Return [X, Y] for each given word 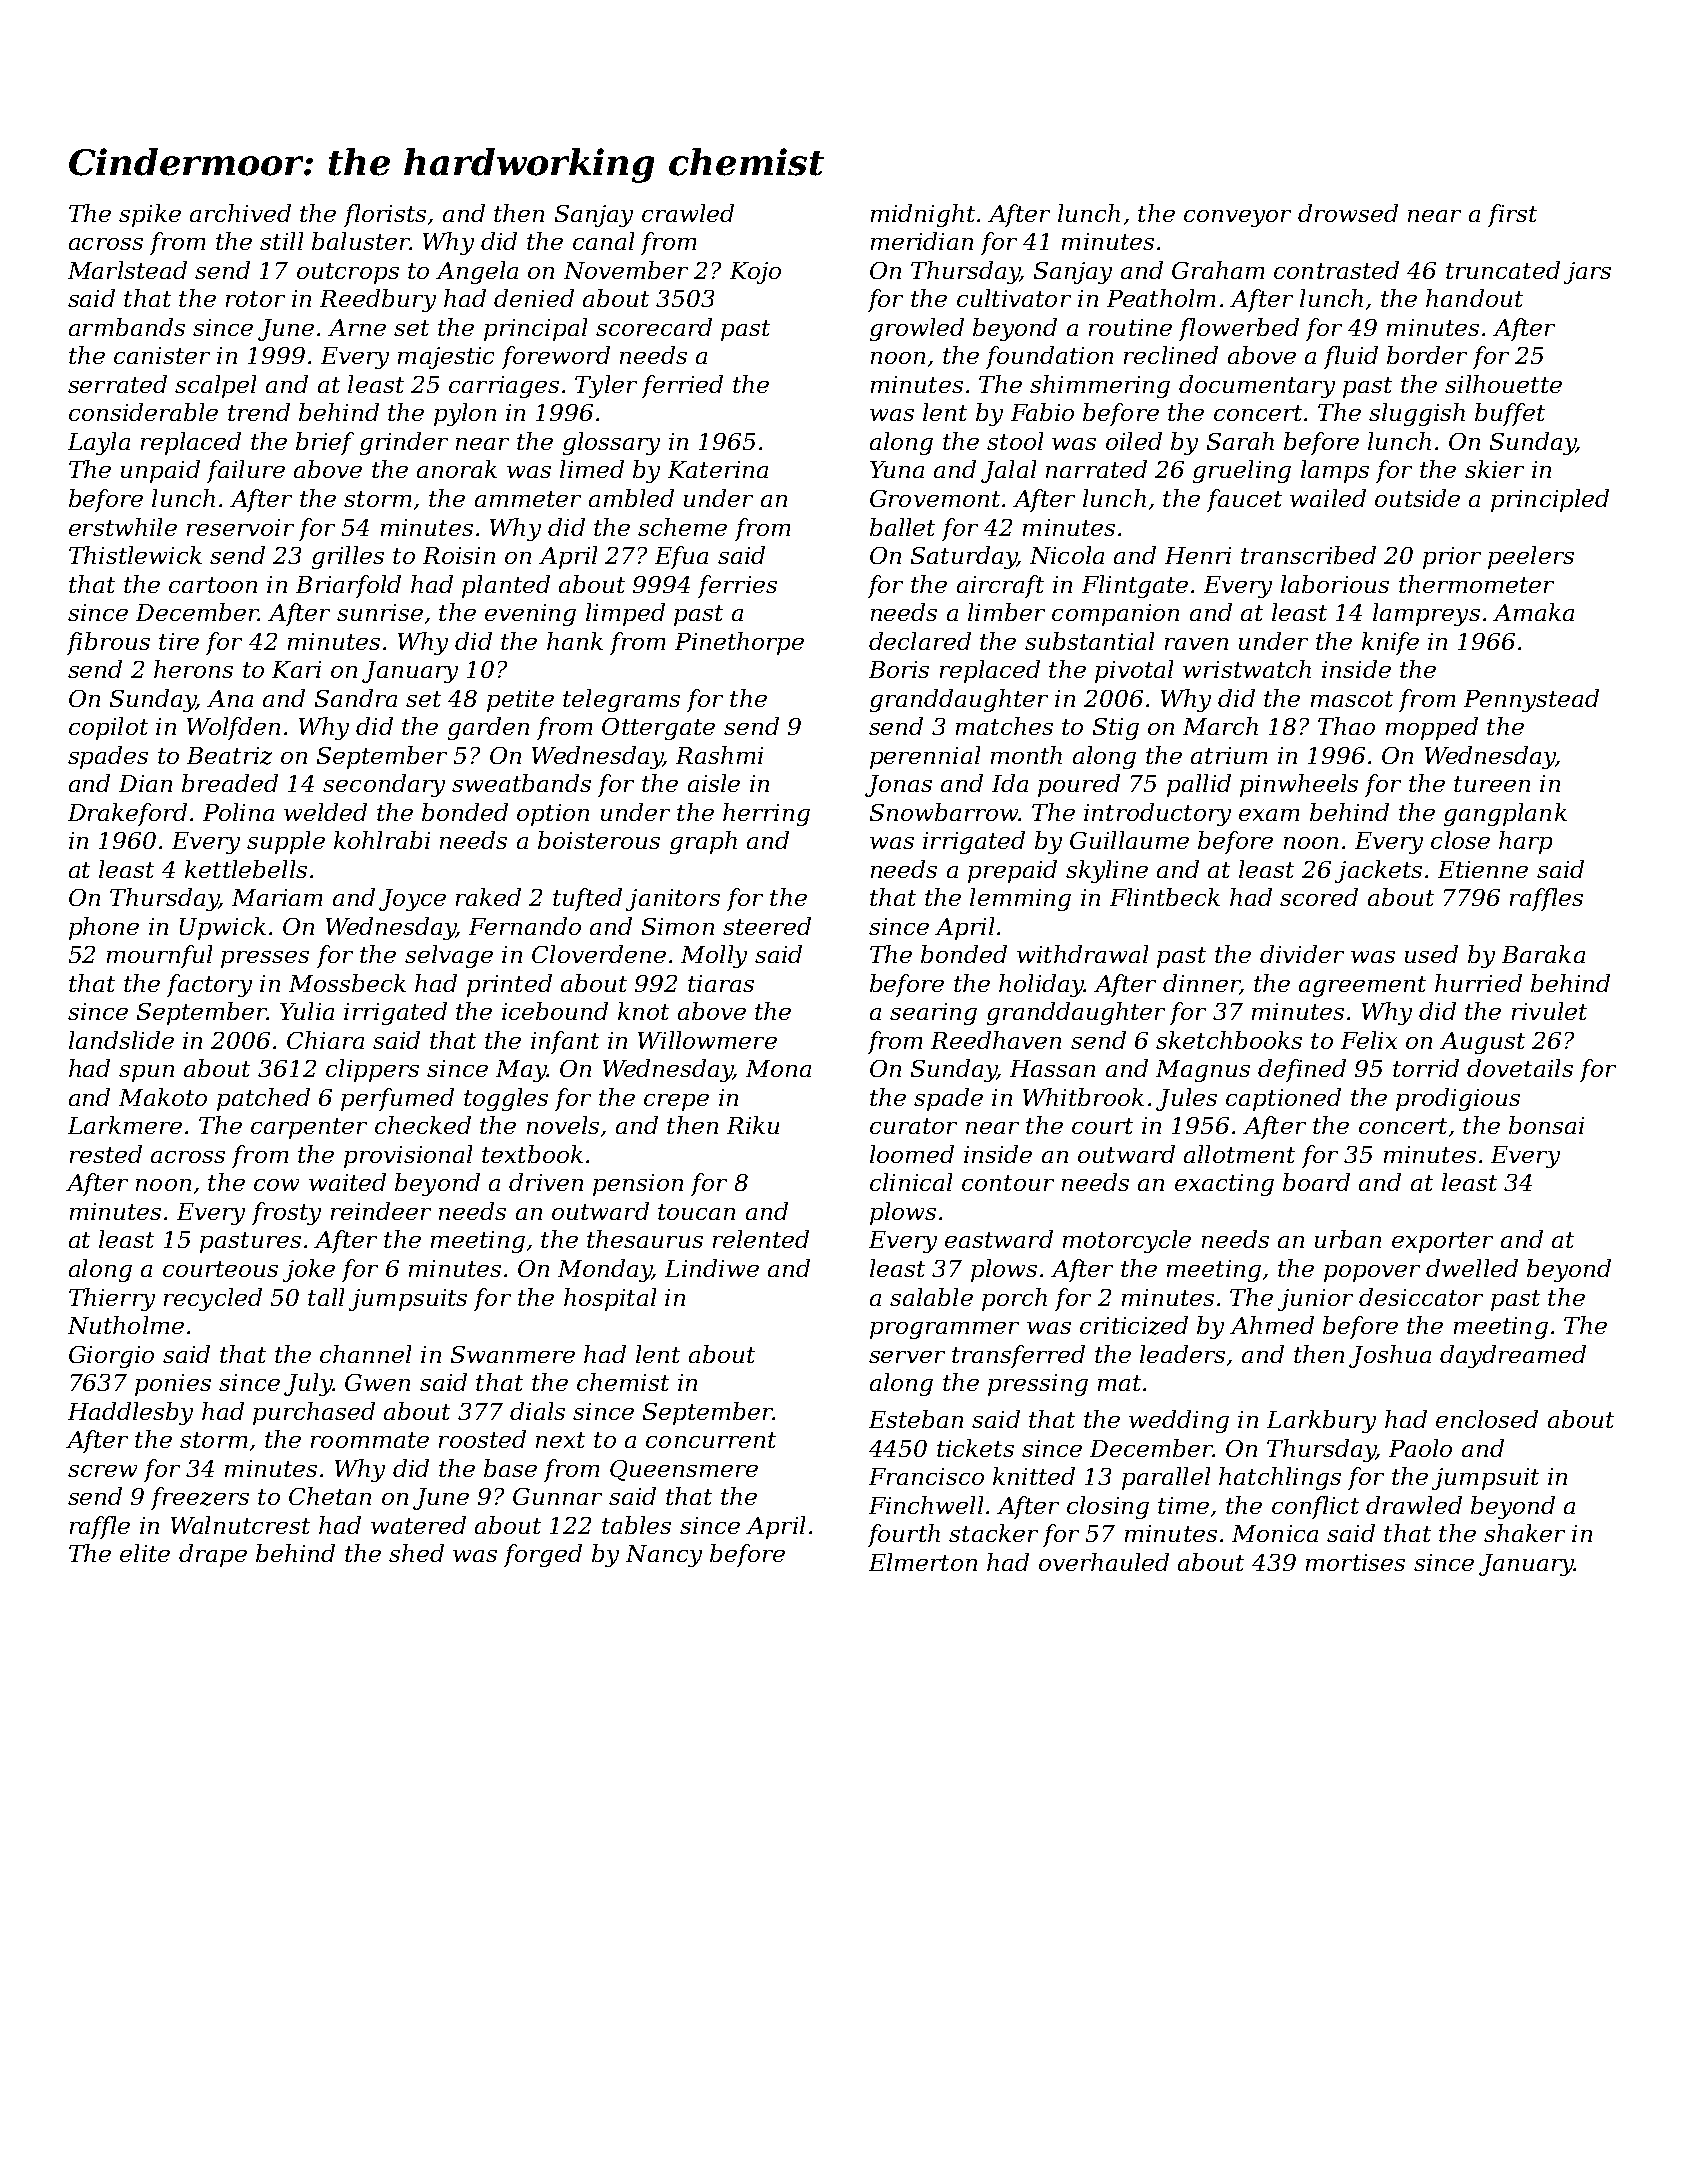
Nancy [664, 1556]
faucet [1244, 500]
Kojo [755, 273]
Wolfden [233, 728]
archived [240, 213]
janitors [673, 900]
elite [145, 1553]
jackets [1378, 871]
